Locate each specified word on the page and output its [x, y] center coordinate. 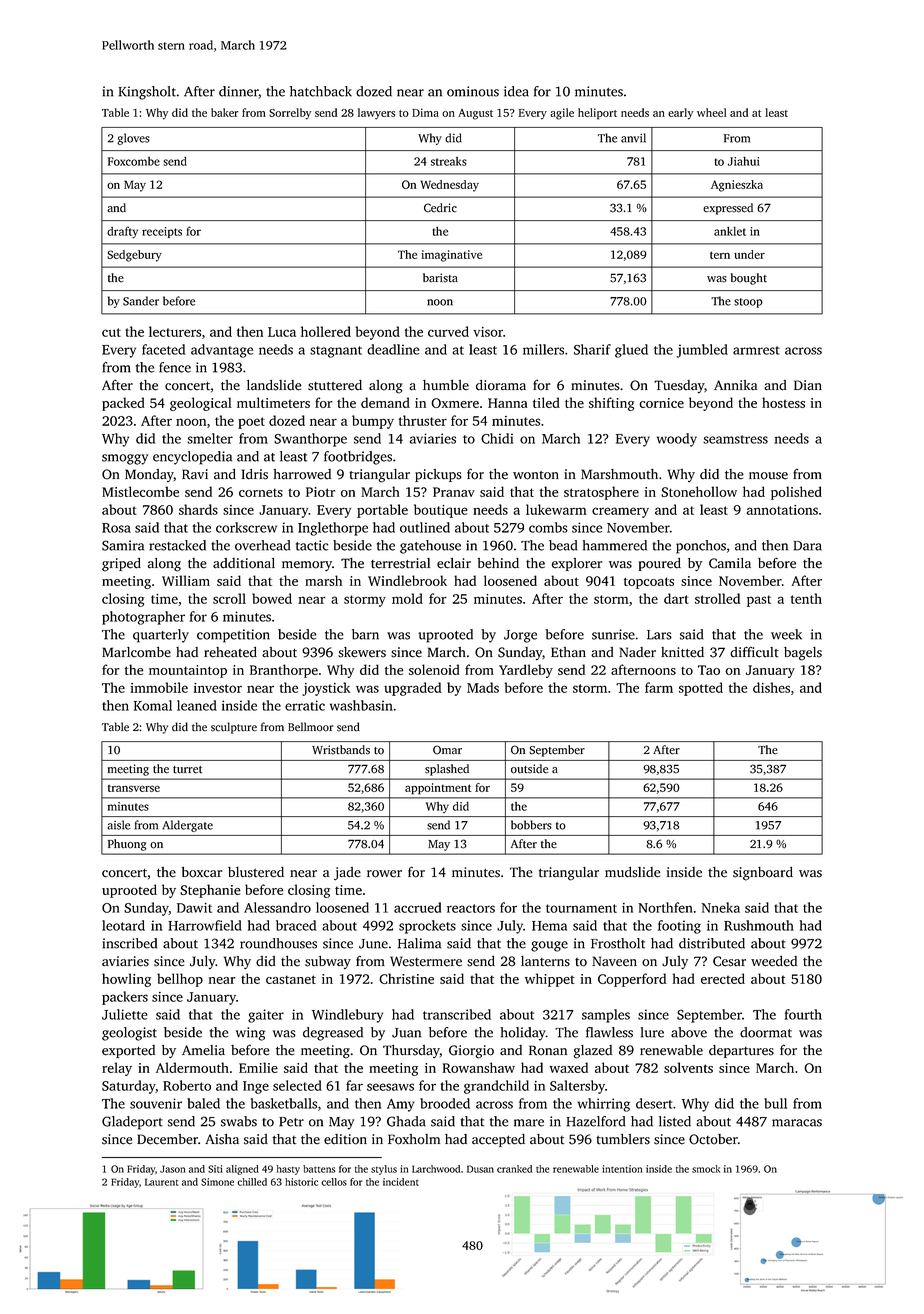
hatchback [321, 91]
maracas [797, 1123]
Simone [217, 1182]
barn [365, 634]
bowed [272, 598]
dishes [771, 687]
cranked [514, 1169]
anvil [633, 138]
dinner [239, 91]
